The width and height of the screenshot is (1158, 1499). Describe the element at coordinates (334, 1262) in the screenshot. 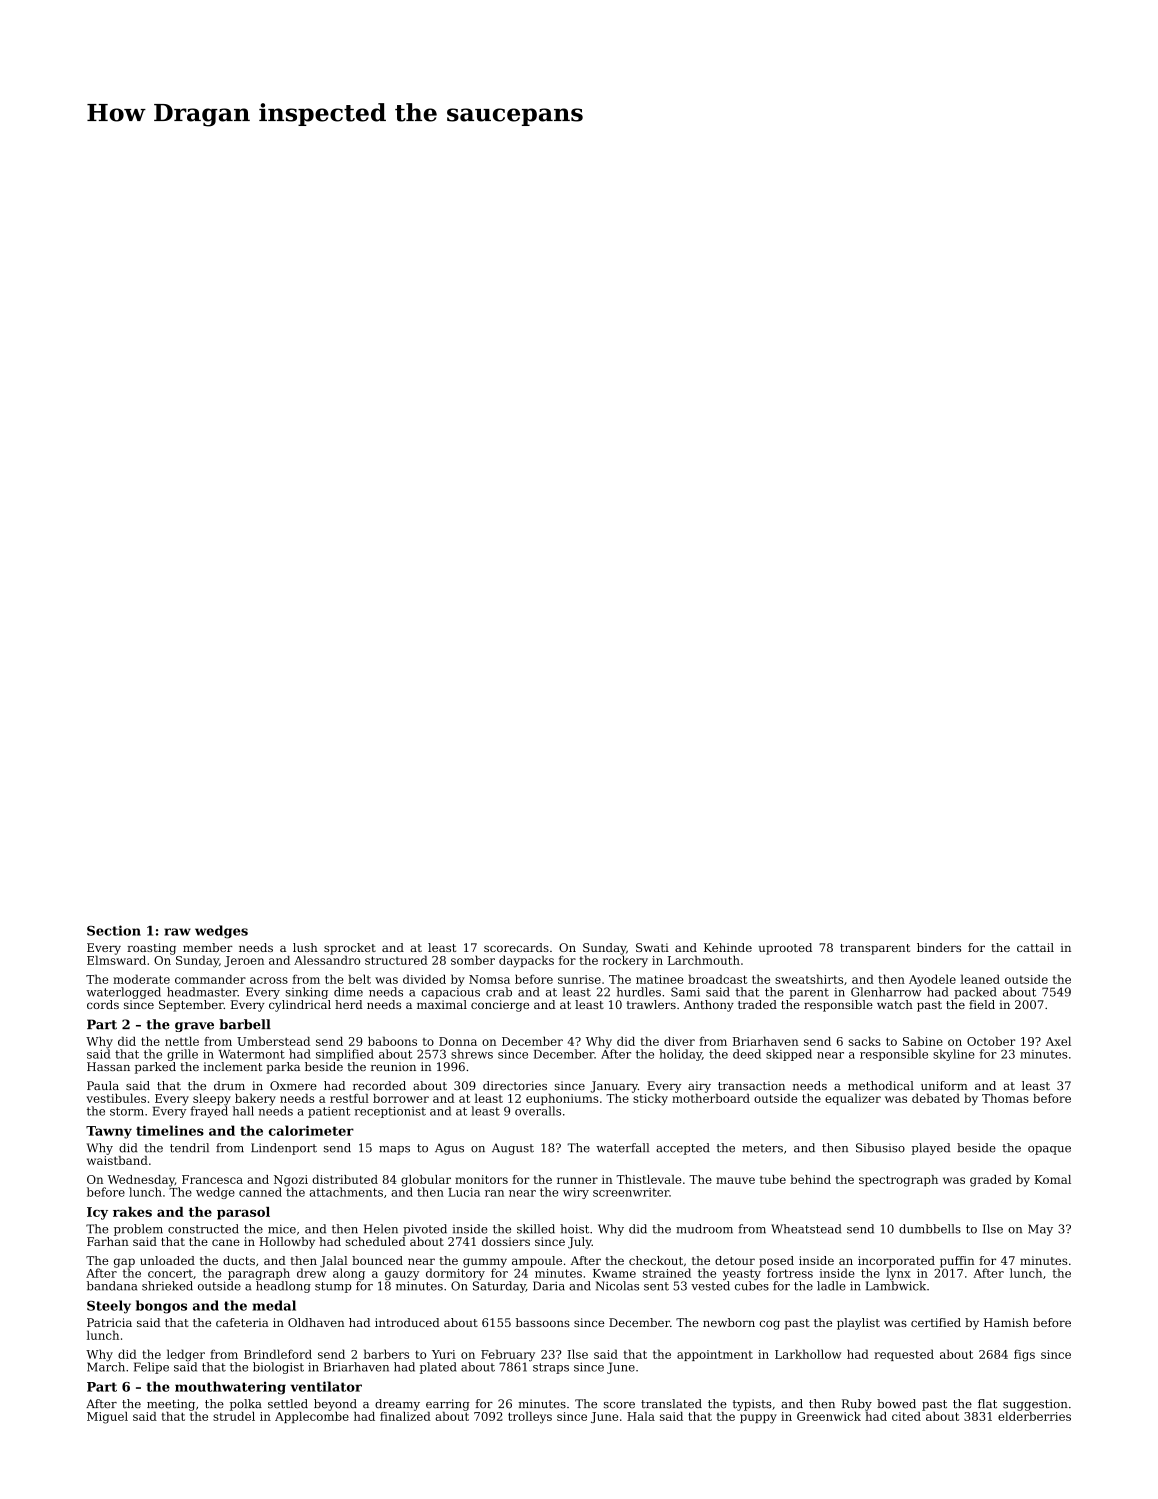

I see `Jalal` at that location.
